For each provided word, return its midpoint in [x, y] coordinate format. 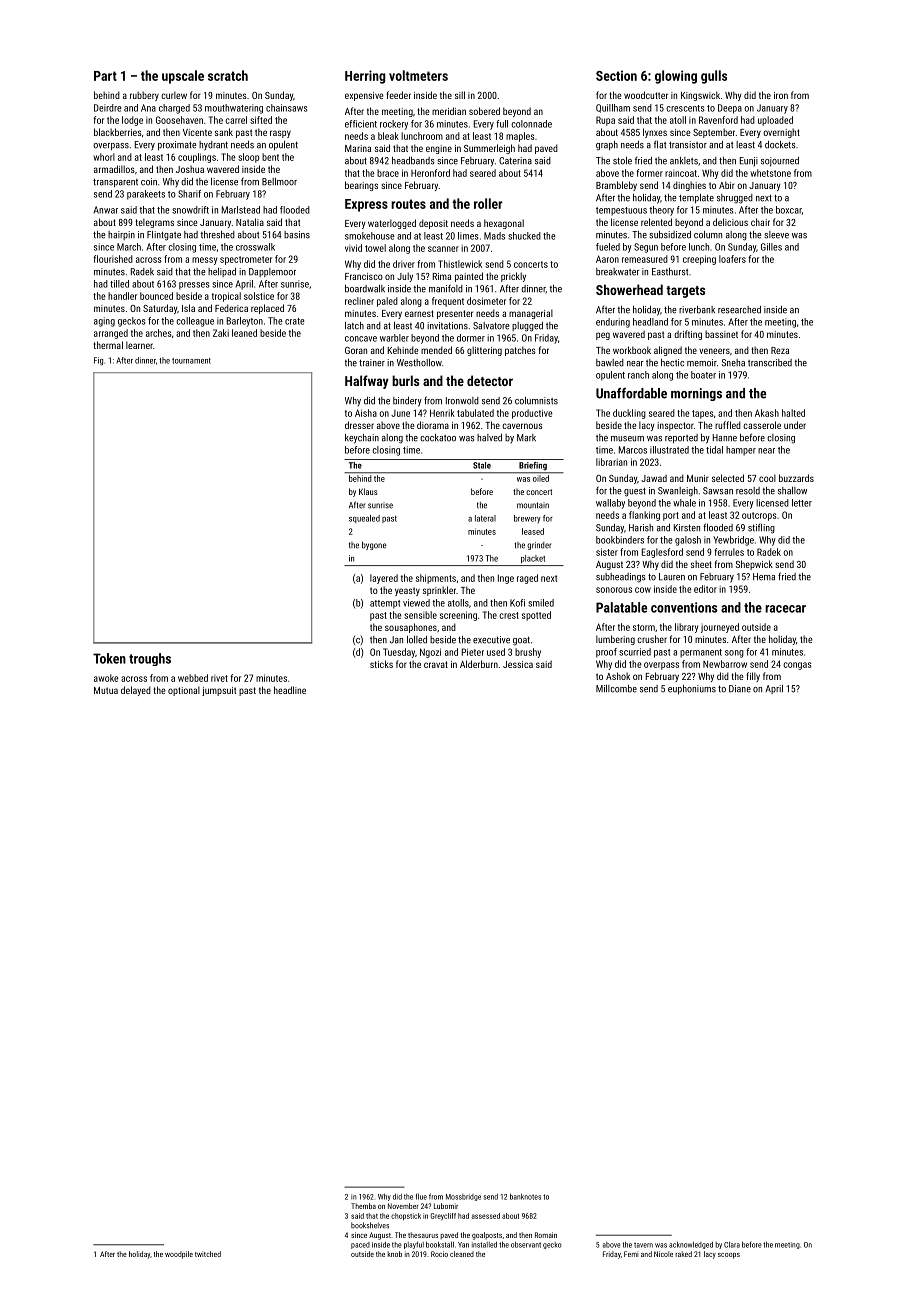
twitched [208, 1254]
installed [484, 1245]
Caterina [515, 161]
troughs [150, 659]
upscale [183, 77]
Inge [506, 579]
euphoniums [692, 689]
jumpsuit [219, 691]
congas [797, 666]
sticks [381, 664]
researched [739, 310]
